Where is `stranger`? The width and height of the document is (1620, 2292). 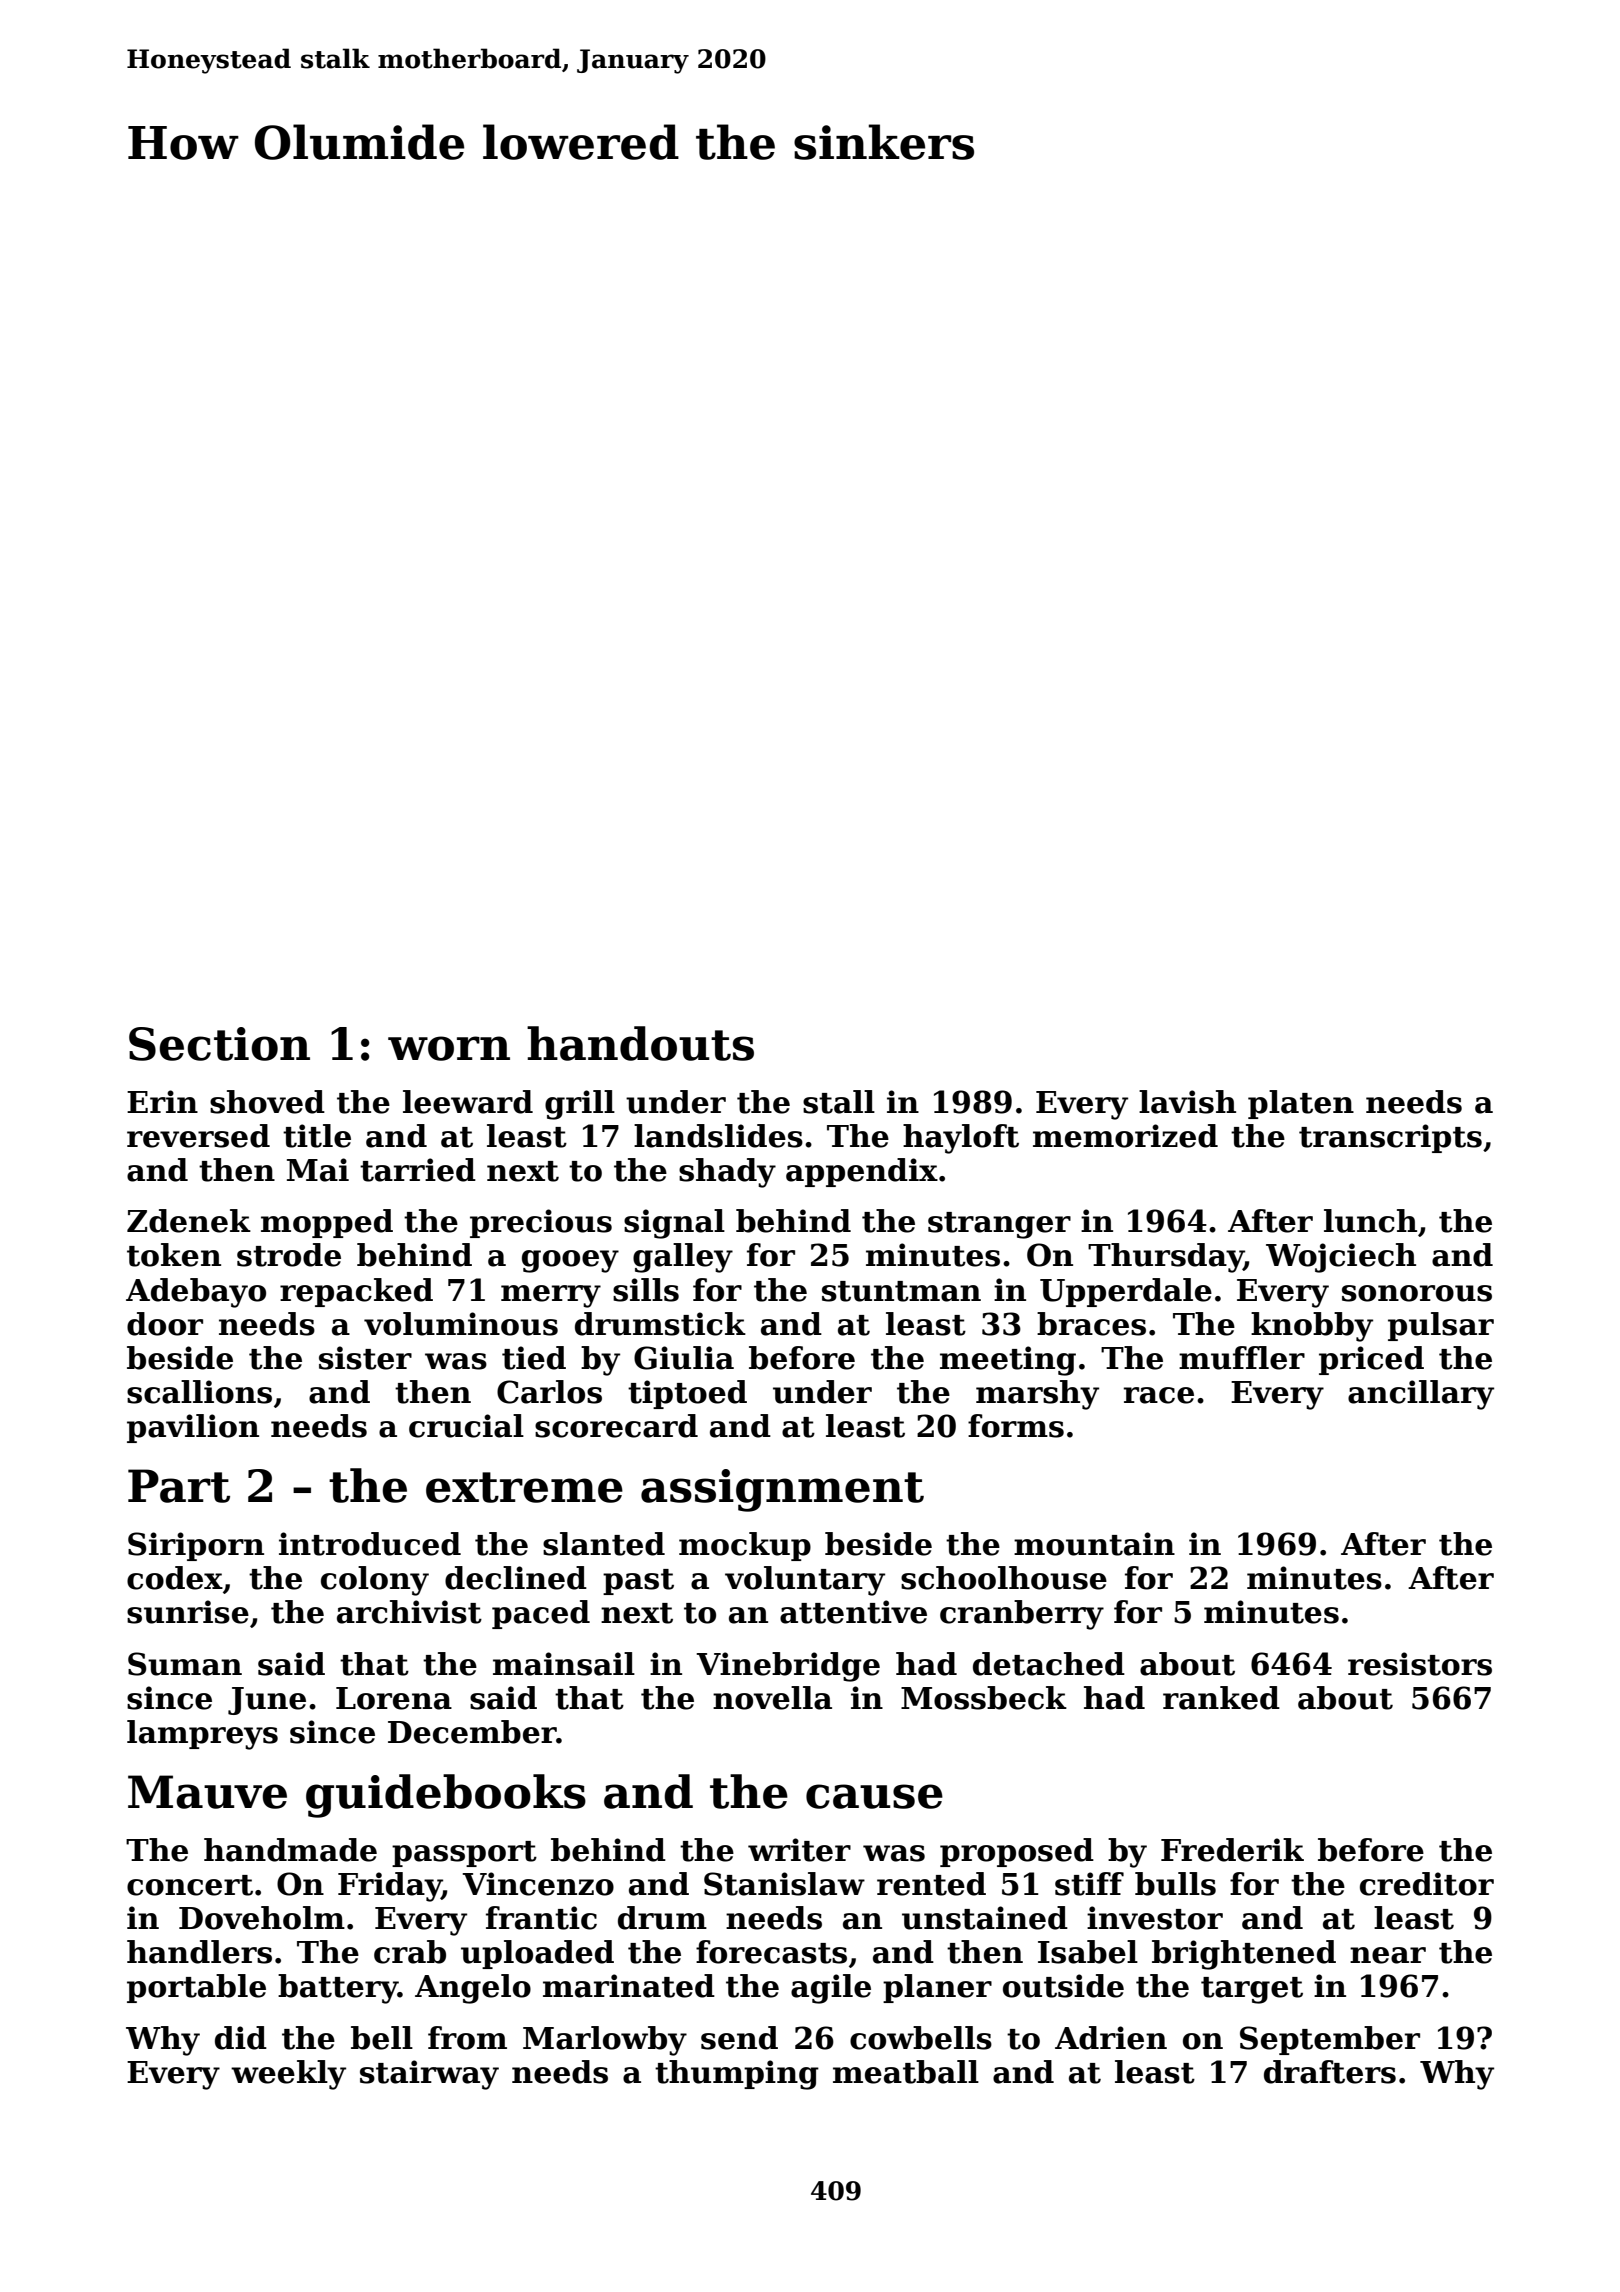 stranger is located at coordinates (999, 1225).
